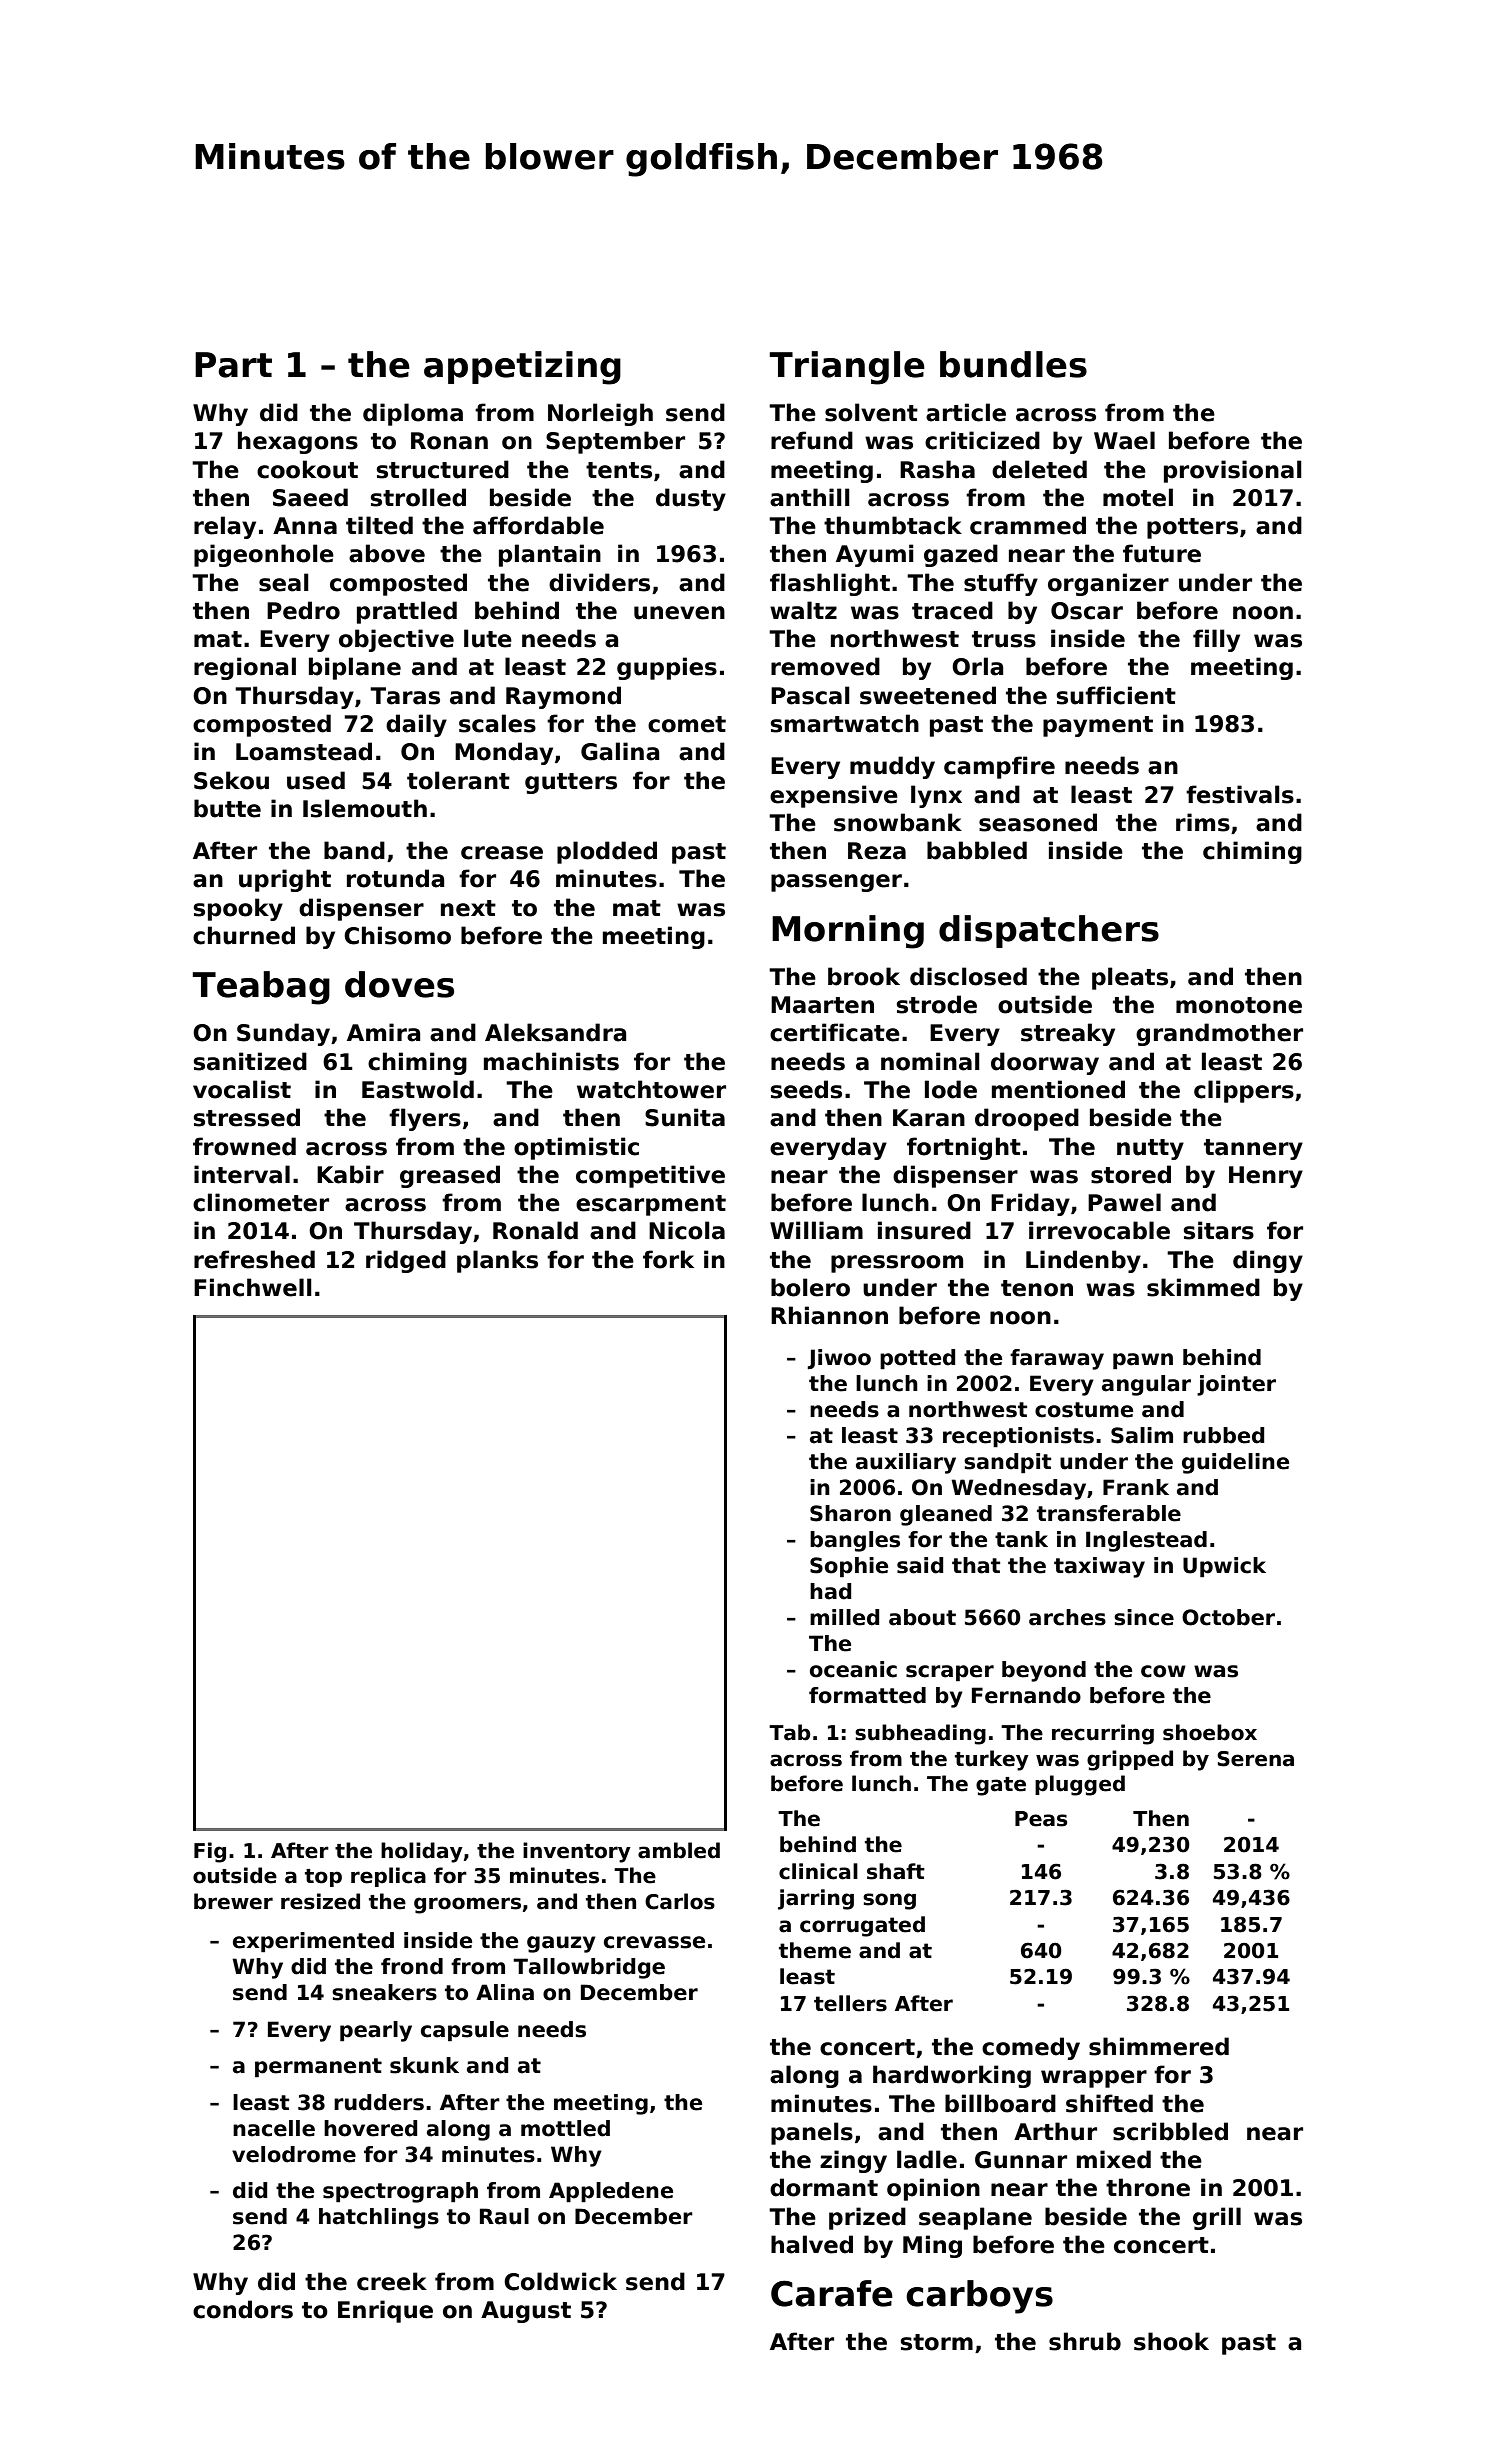  Describe the element at coordinates (1192, 528) in the image. I see `potters` at that location.
